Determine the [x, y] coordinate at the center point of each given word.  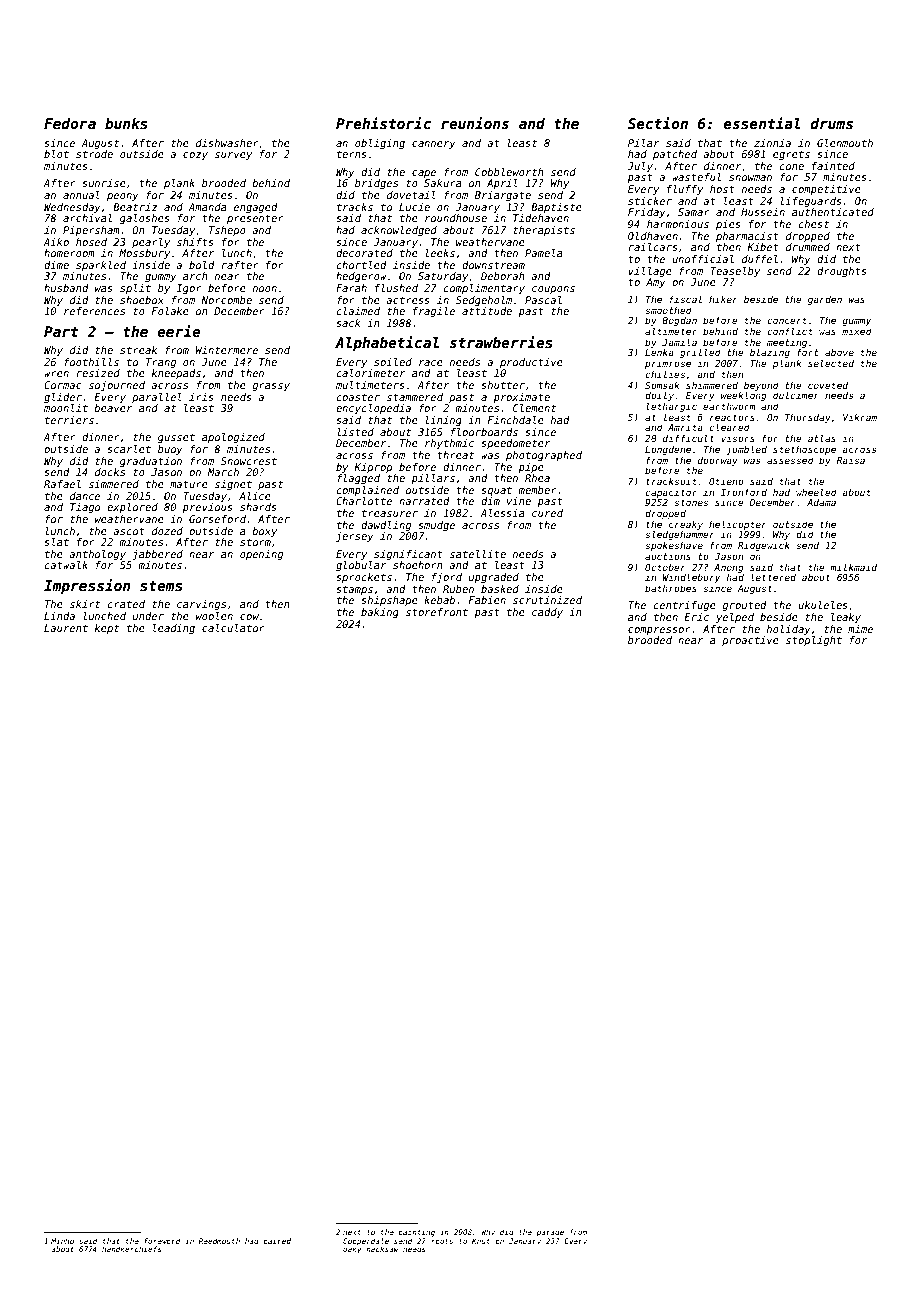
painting [416, 1233]
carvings [201, 605]
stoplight [814, 641]
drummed [808, 247]
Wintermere [226, 350]
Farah [351, 288]
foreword [162, 1241]
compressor [659, 631]
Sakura [443, 183]
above [839, 352]
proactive [750, 641]
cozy [195, 156]
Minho [62, 1241]
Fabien [487, 600]
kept [107, 629]
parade [550, 1232]
